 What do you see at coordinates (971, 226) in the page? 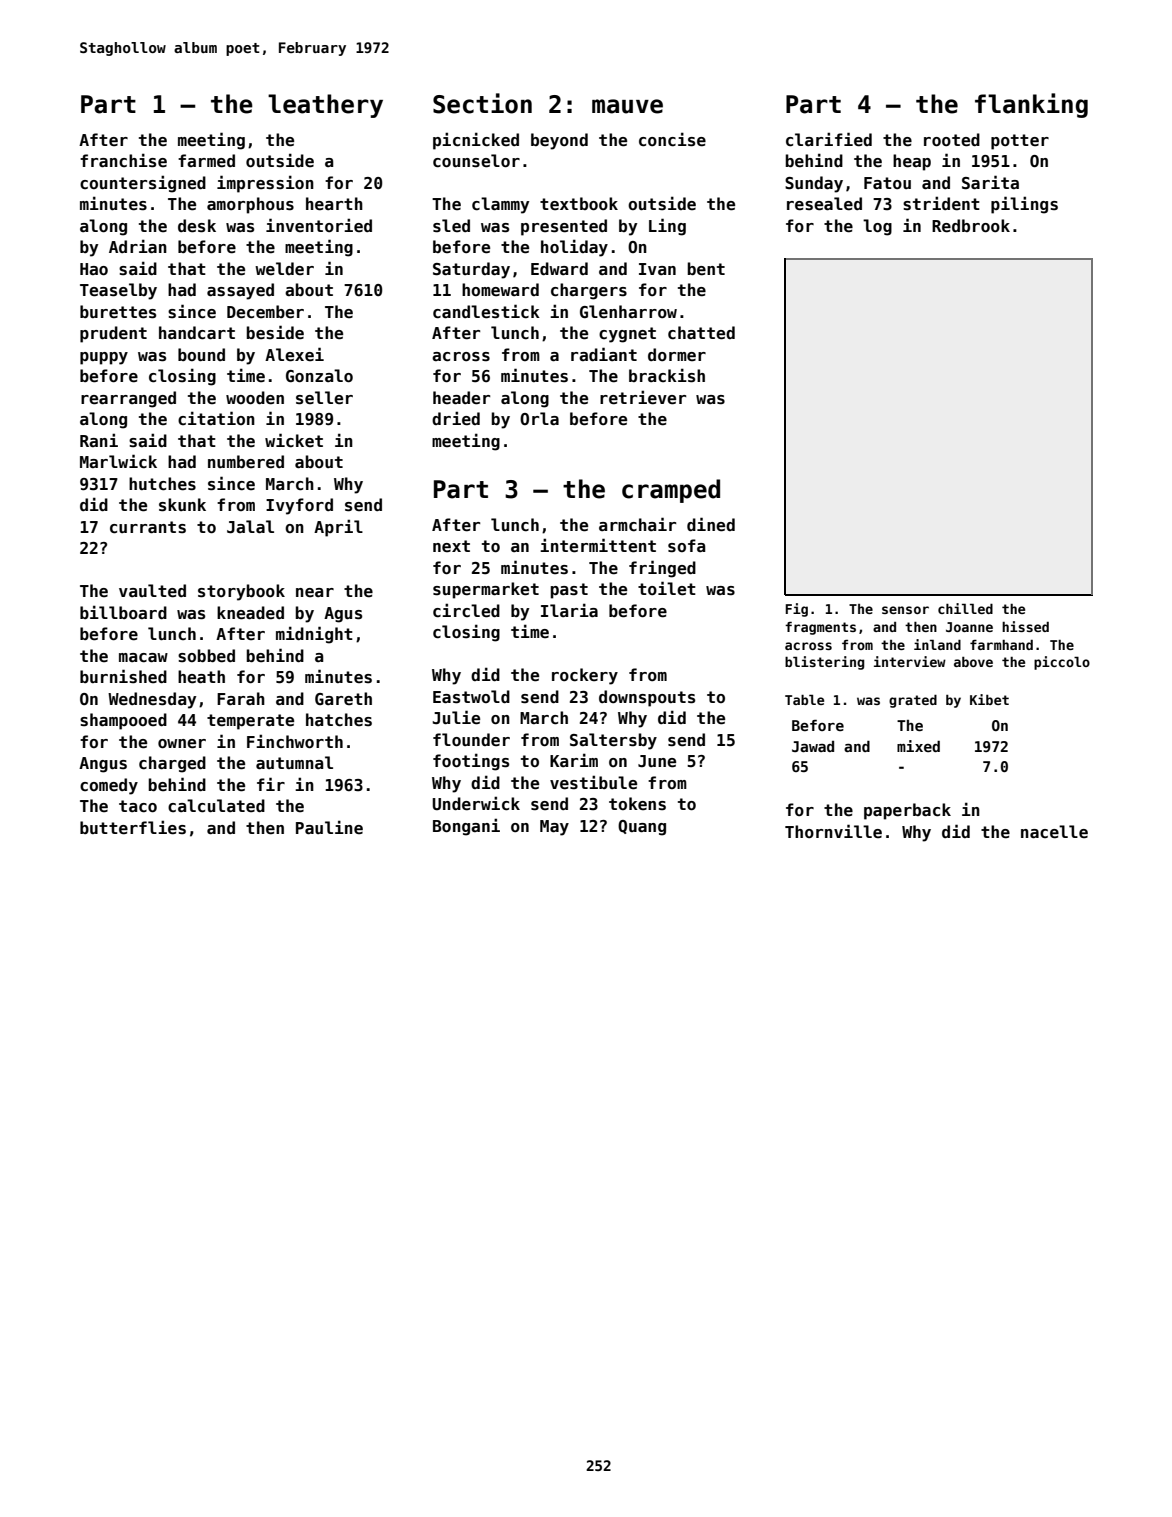
I see `Redbrook` at bounding box center [971, 226].
